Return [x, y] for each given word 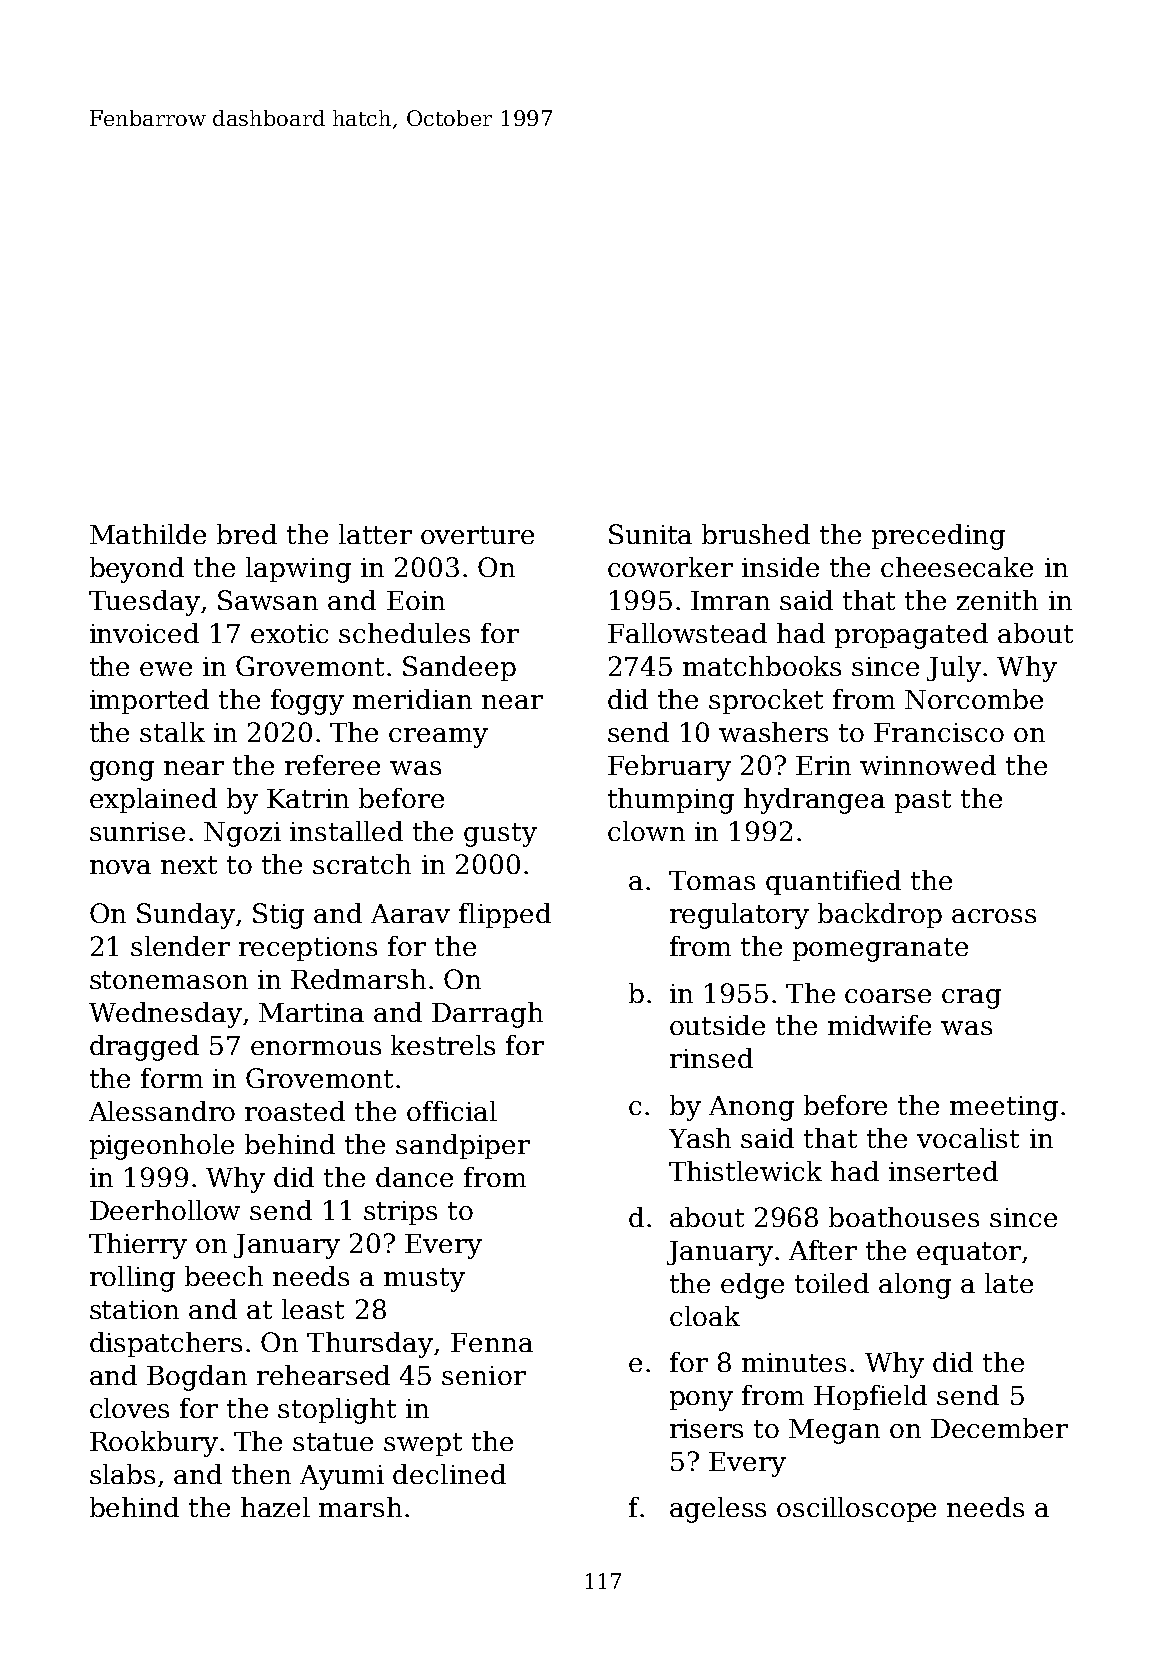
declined [449, 1474]
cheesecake [957, 567]
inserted [943, 1171]
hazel [275, 1507]
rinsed [711, 1058]
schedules [404, 633]
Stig [278, 916]
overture [477, 535]
